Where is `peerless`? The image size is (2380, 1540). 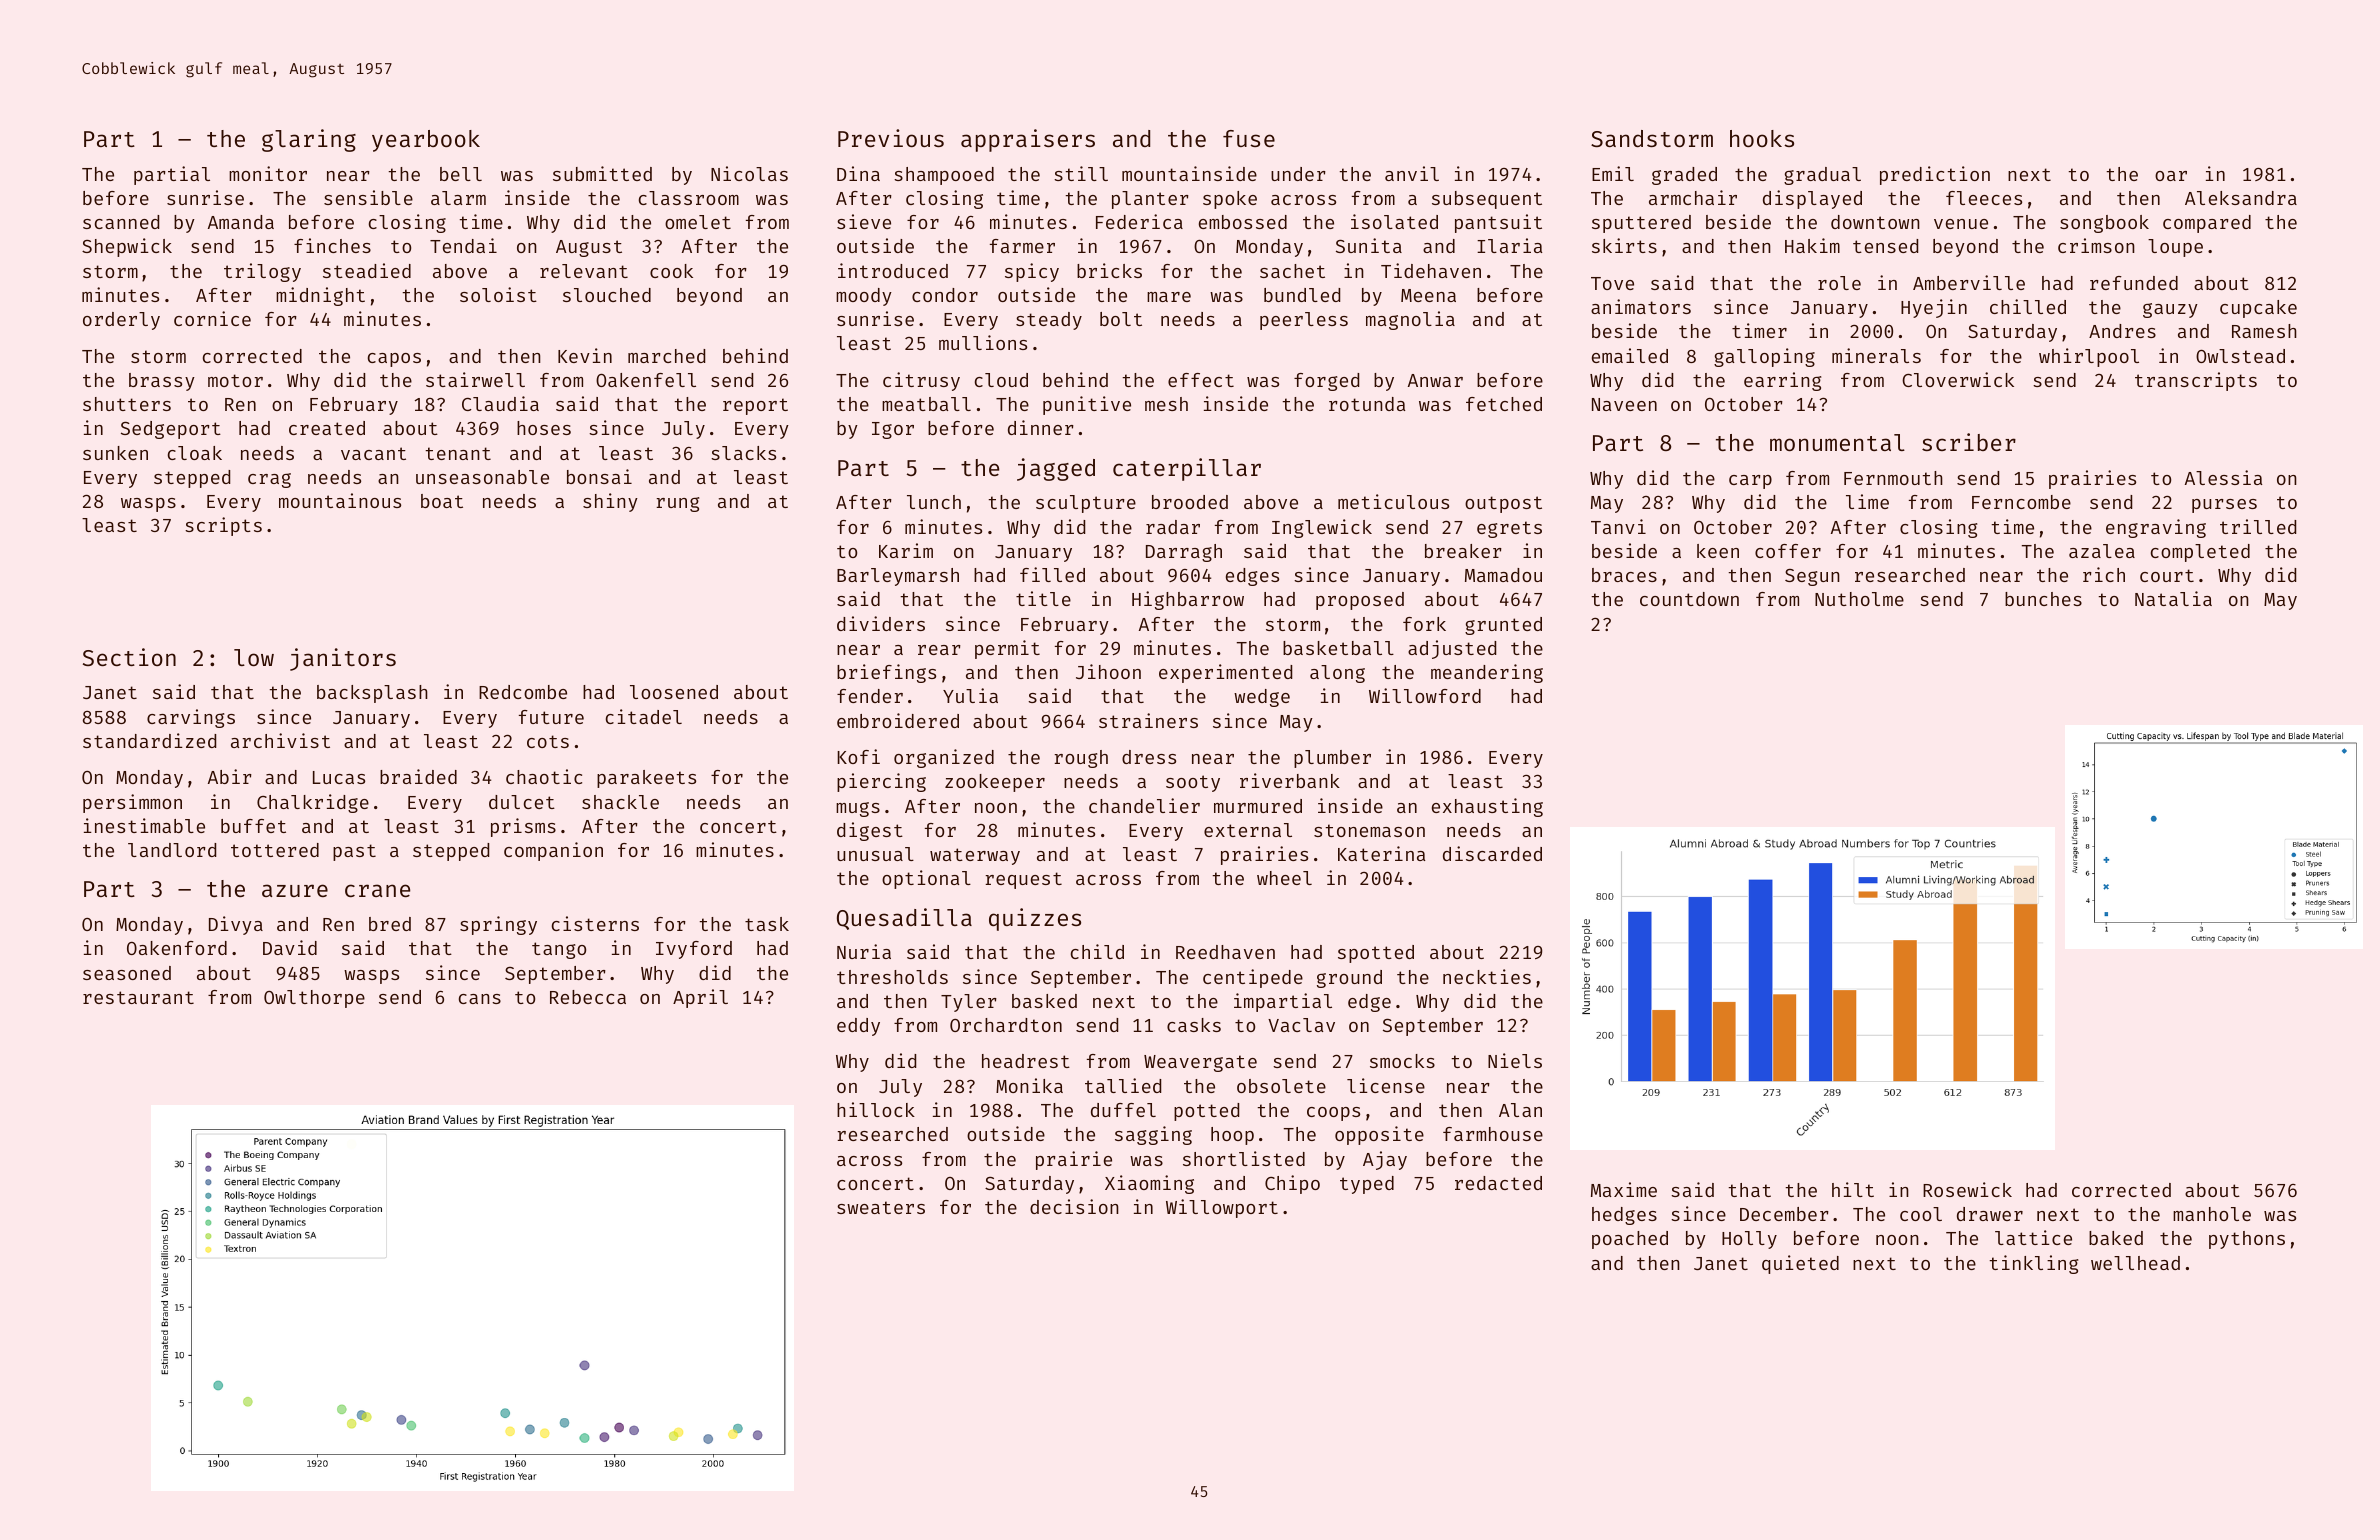 peerless is located at coordinates (1304, 321).
